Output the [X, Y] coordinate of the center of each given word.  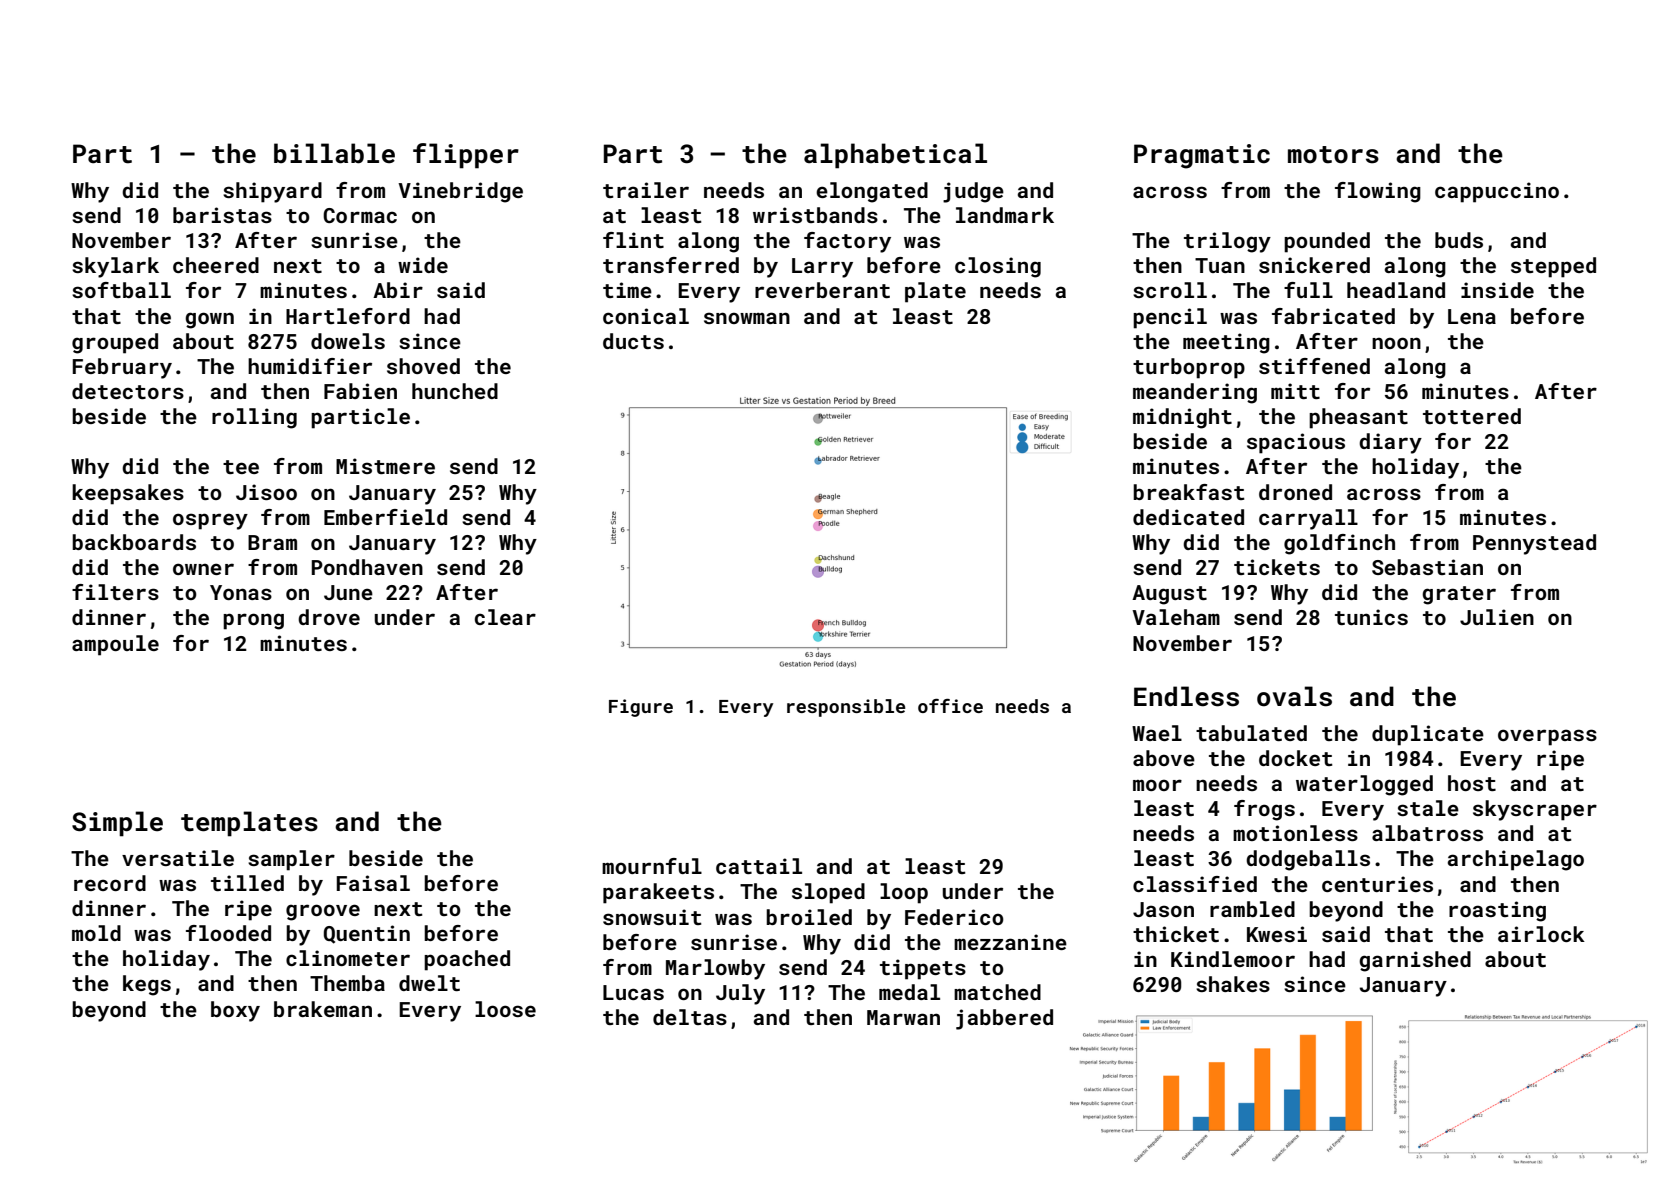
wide [423, 265]
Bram [272, 542]
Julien [1497, 617]
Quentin [367, 934]
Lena [1472, 316]
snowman [747, 318]
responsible [846, 708]
